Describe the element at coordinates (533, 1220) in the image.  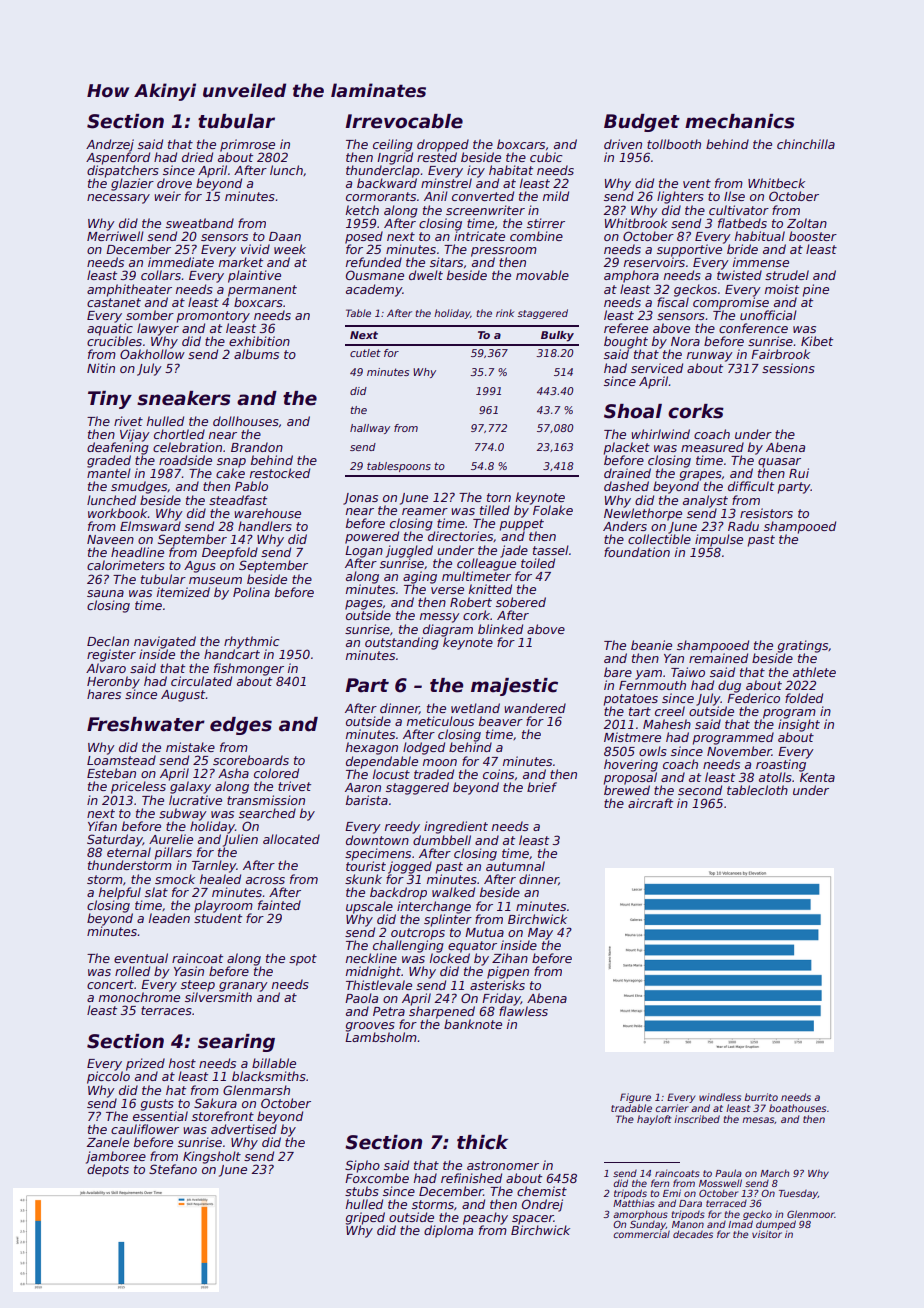
I see `spacer` at that location.
